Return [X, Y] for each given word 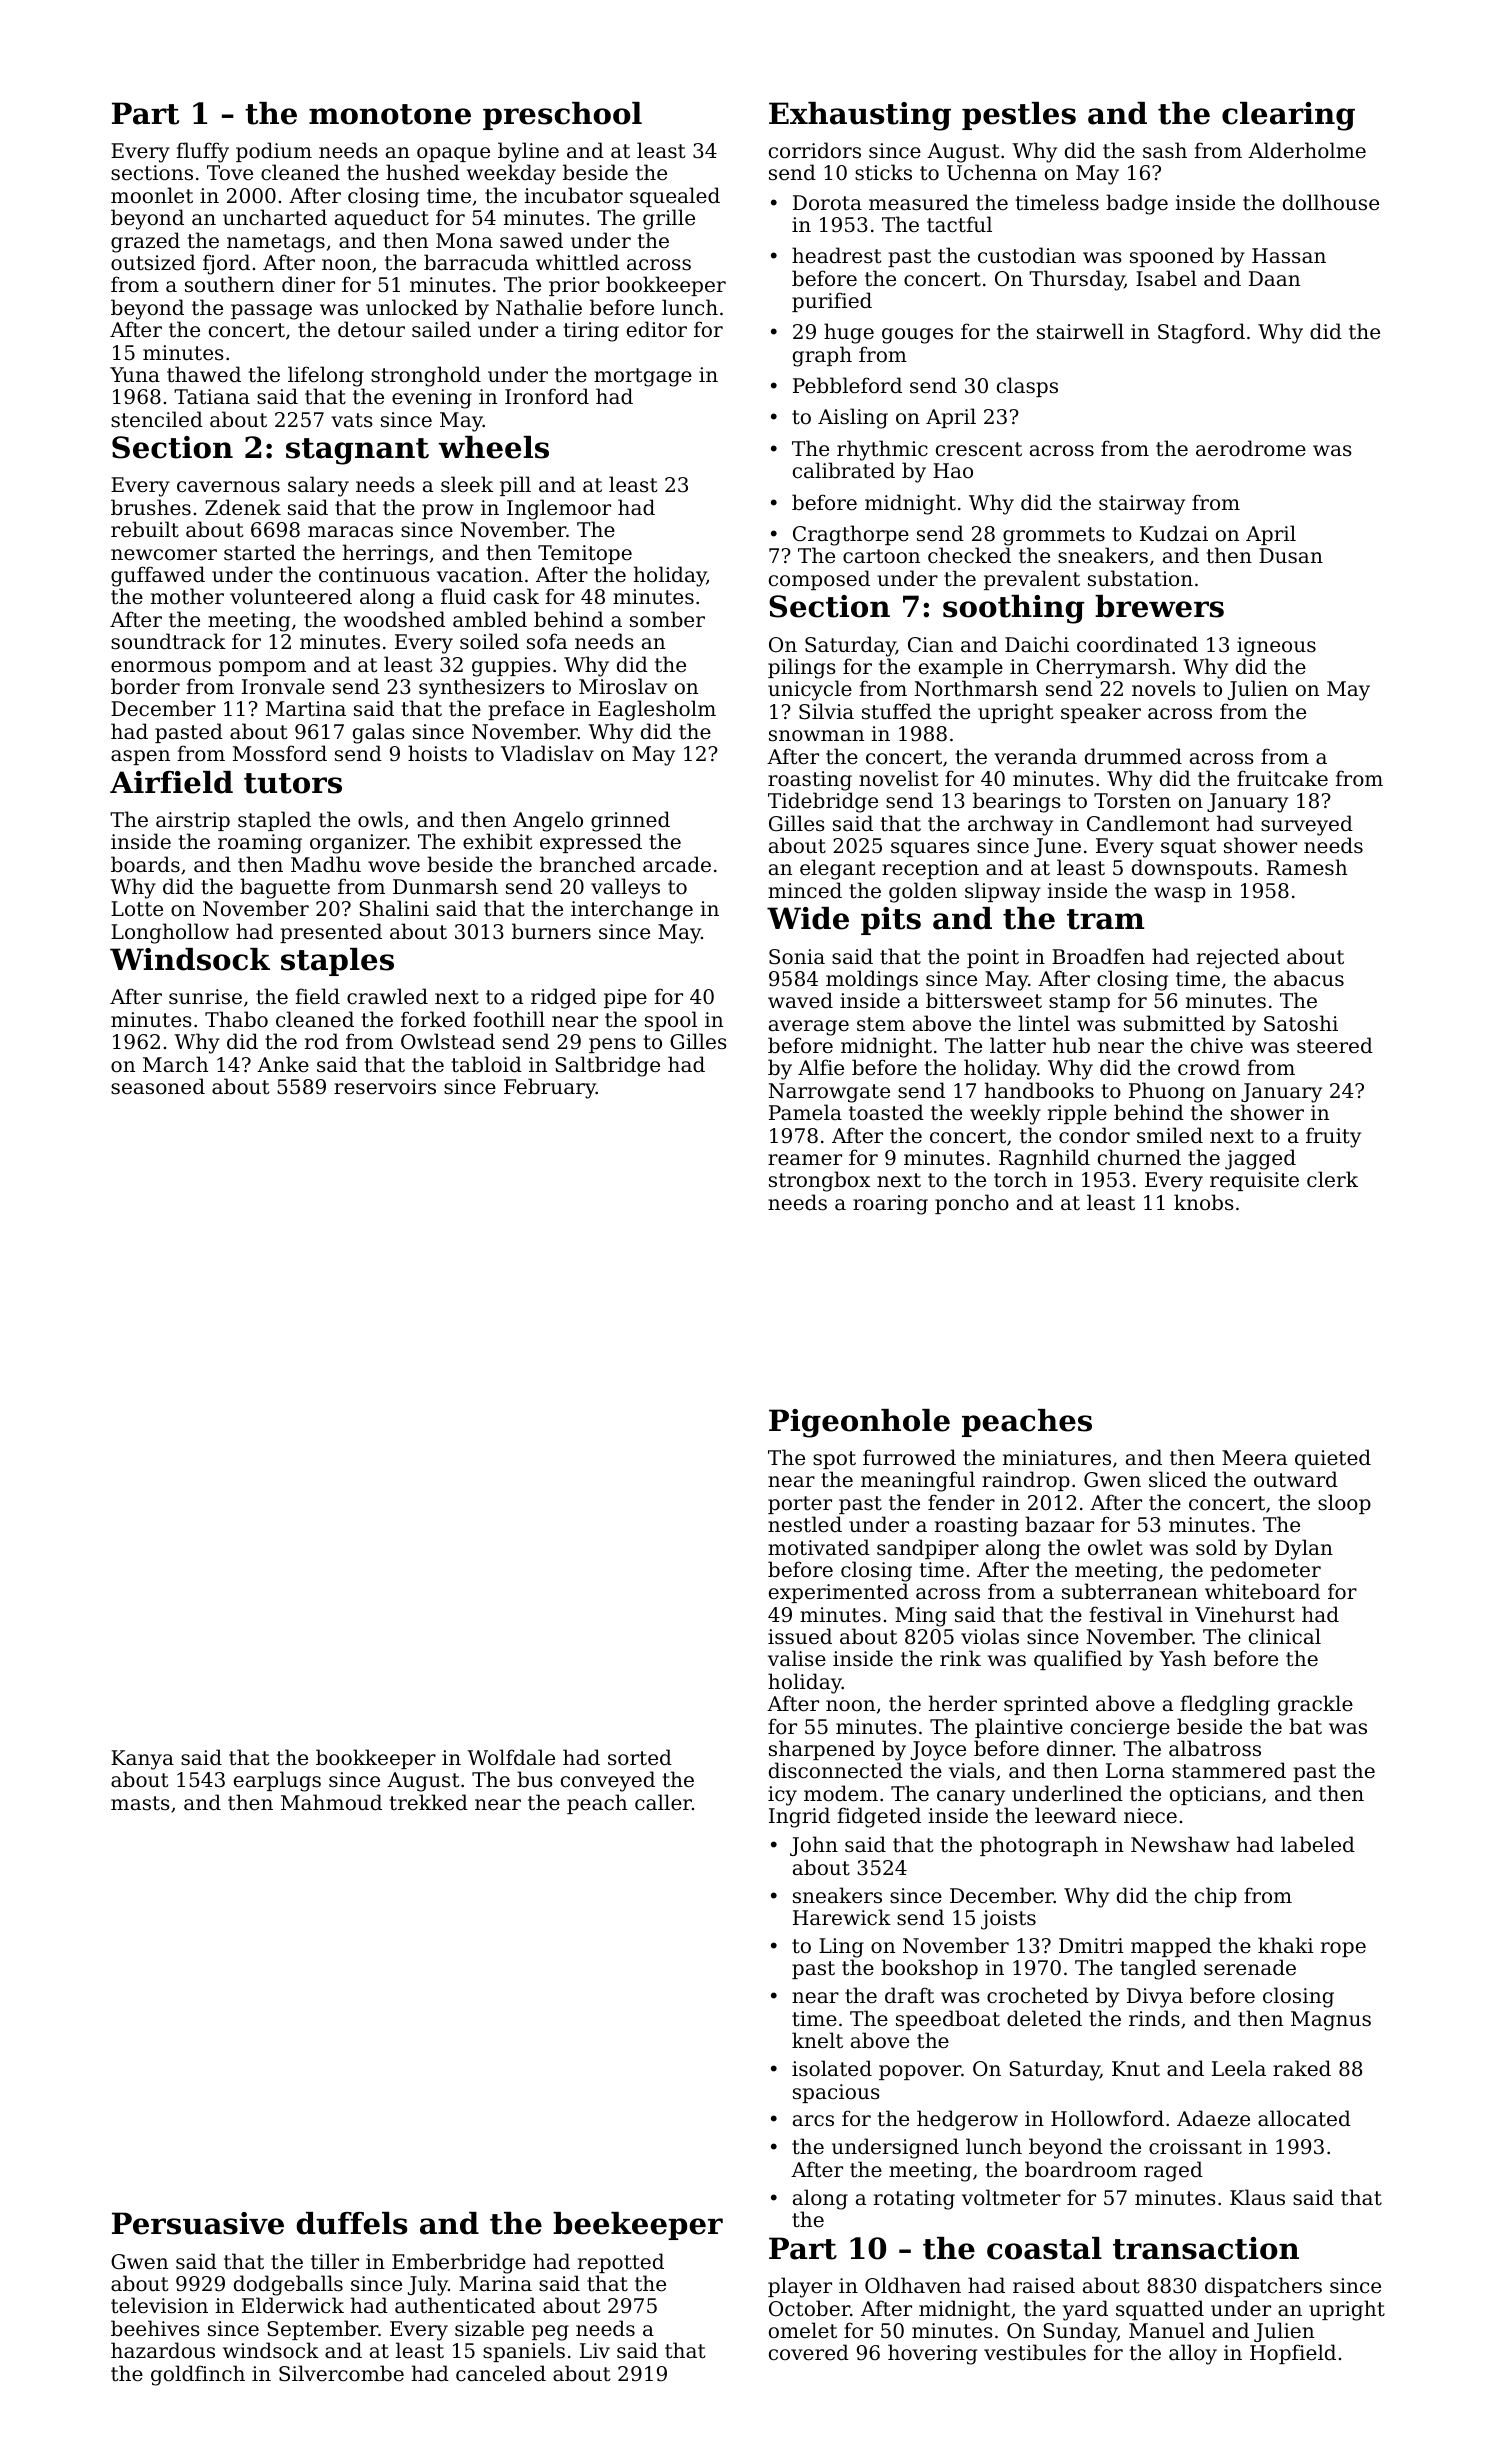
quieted [1333, 1459]
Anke [283, 1064]
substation [1140, 578]
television [159, 2305]
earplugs [277, 1781]
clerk [1332, 1179]
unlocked [412, 307]
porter [800, 1505]
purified [832, 302]
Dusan [1291, 556]
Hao [953, 470]
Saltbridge [607, 1066]
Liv [595, 2350]
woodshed [394, 619]
